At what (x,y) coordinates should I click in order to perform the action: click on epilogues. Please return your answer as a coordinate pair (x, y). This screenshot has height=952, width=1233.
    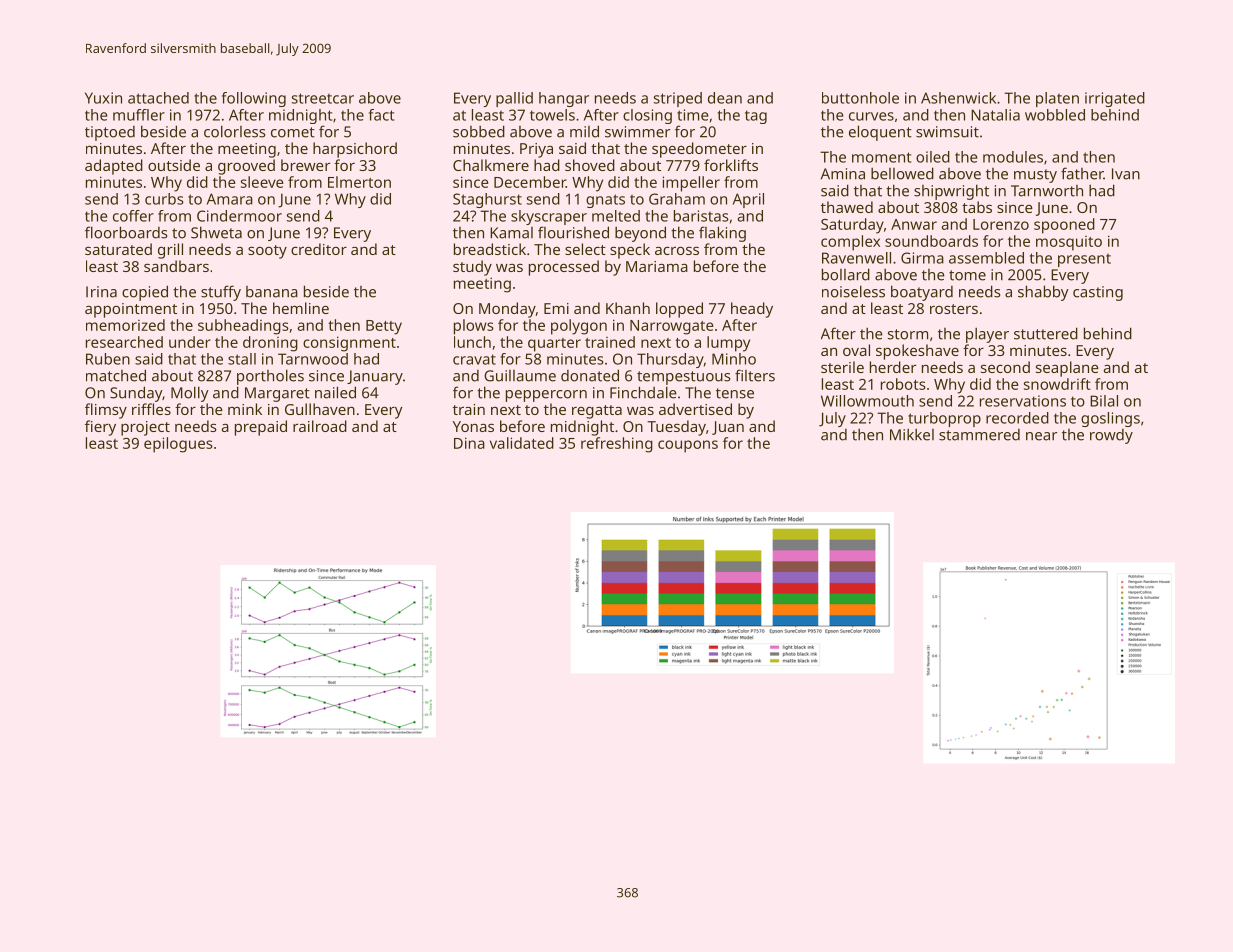
    Looking at the image, I should click on (178, 445).
